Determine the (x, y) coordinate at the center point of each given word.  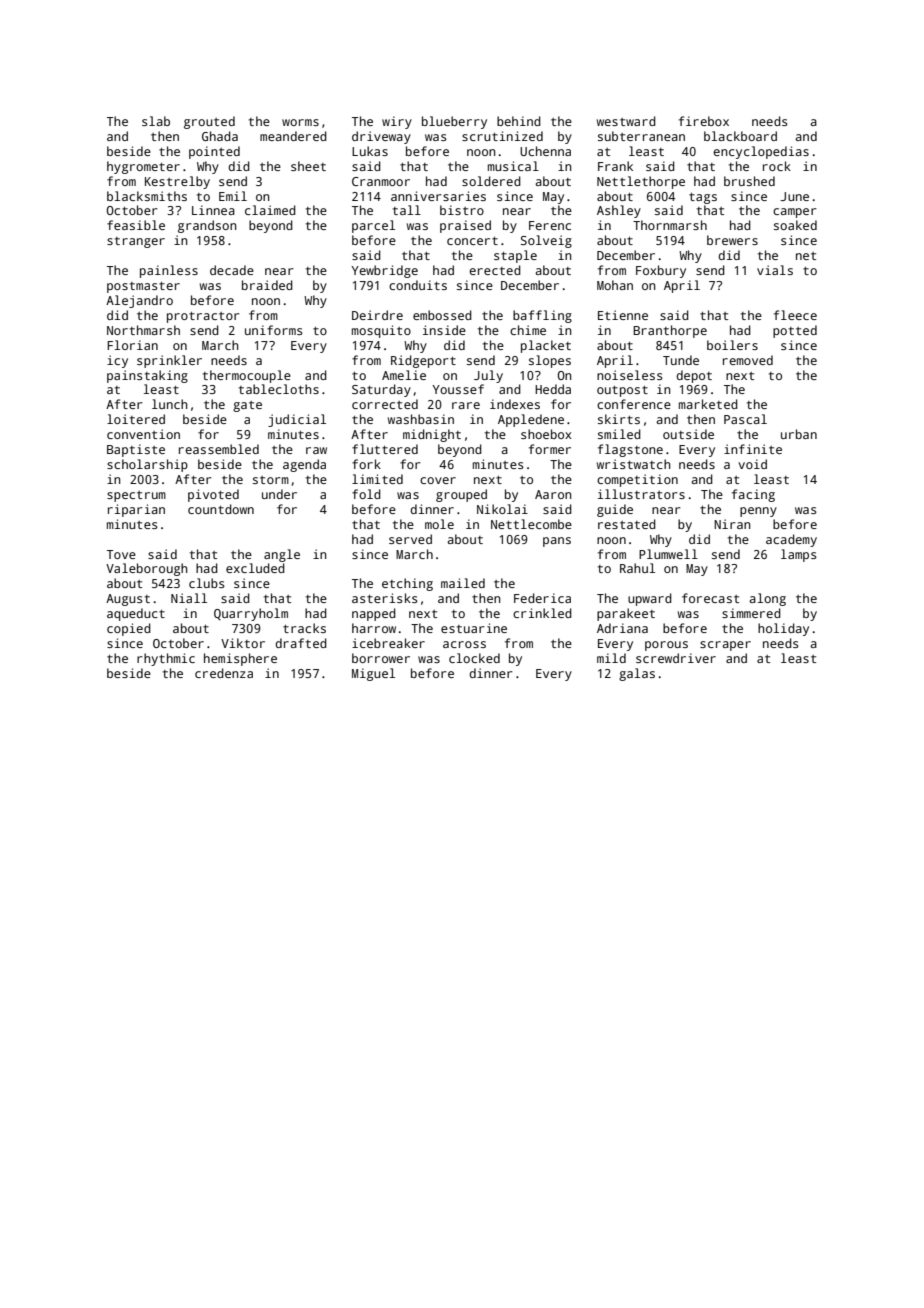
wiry (397, 122)
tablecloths (279, 389)
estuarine (474, 628)
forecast (710, 598)
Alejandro (139, 301)
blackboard (740, 136)
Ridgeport (423, 361)
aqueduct (136, 614)
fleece (795, 315)
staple (515, 256)
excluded (255, 568)
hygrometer (143, 167)
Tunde (681, 360)
